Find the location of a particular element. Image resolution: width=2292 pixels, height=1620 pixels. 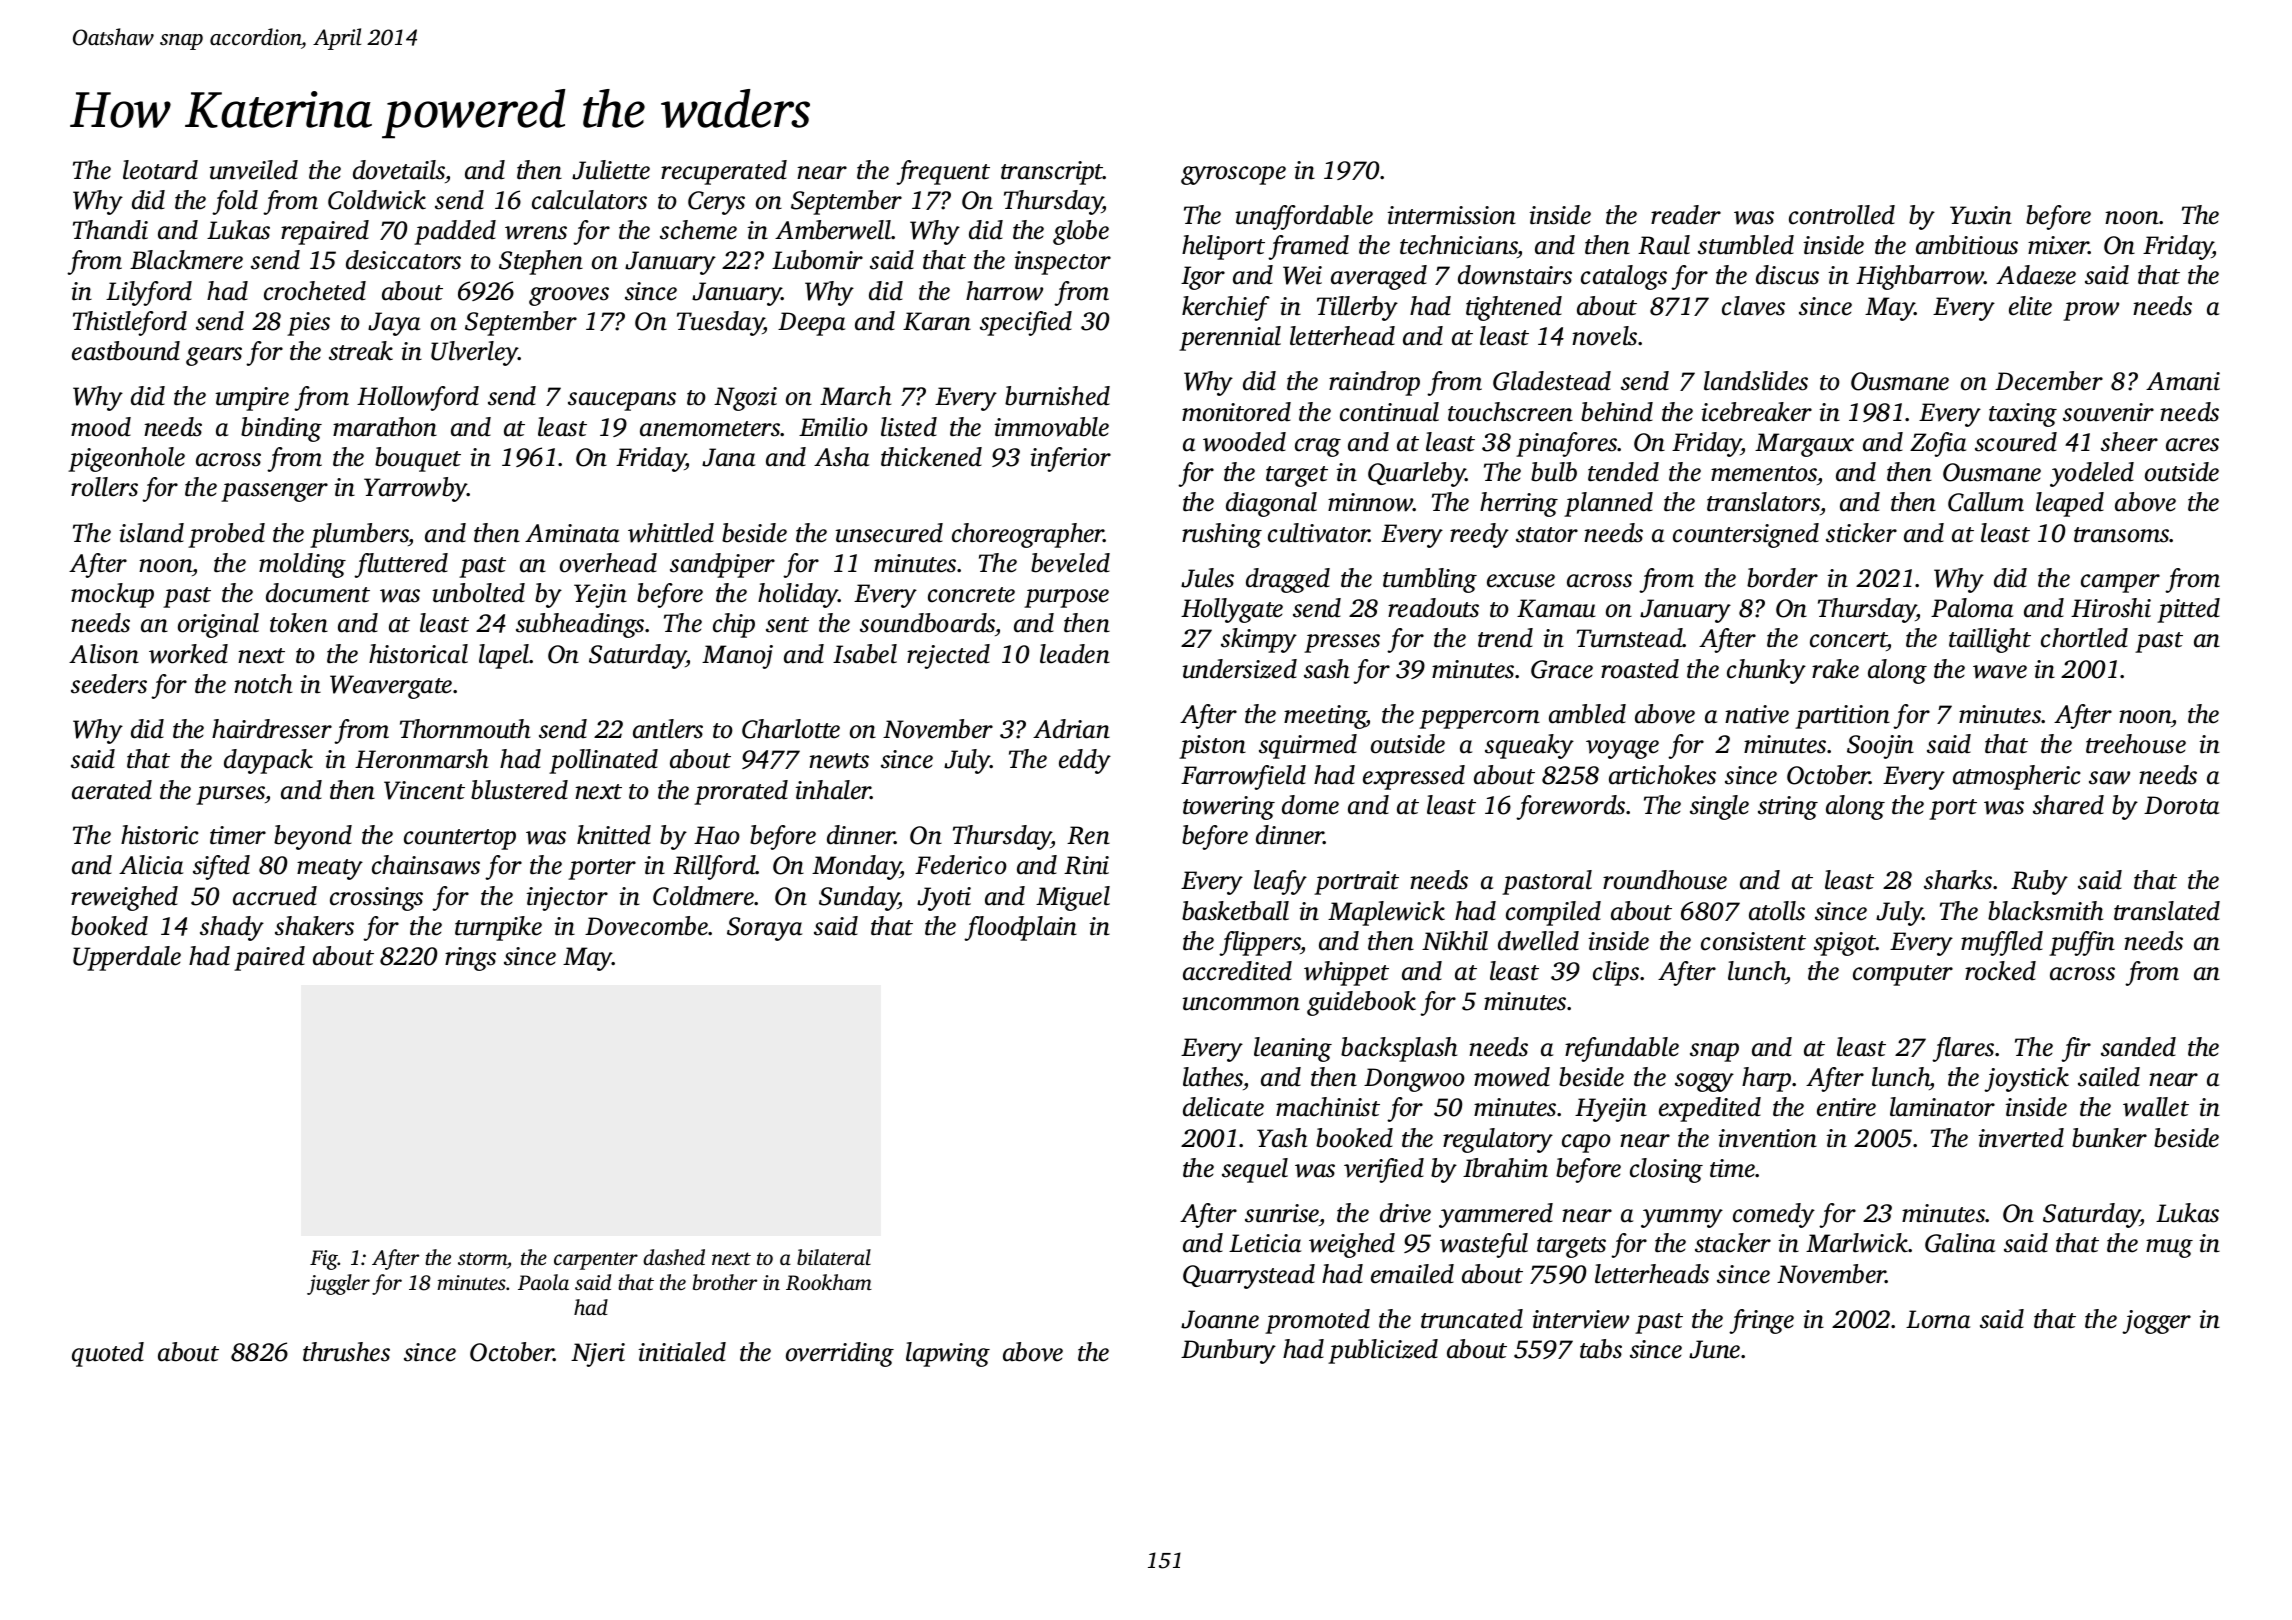

delicate is located at coordinates (1223, 1107).
